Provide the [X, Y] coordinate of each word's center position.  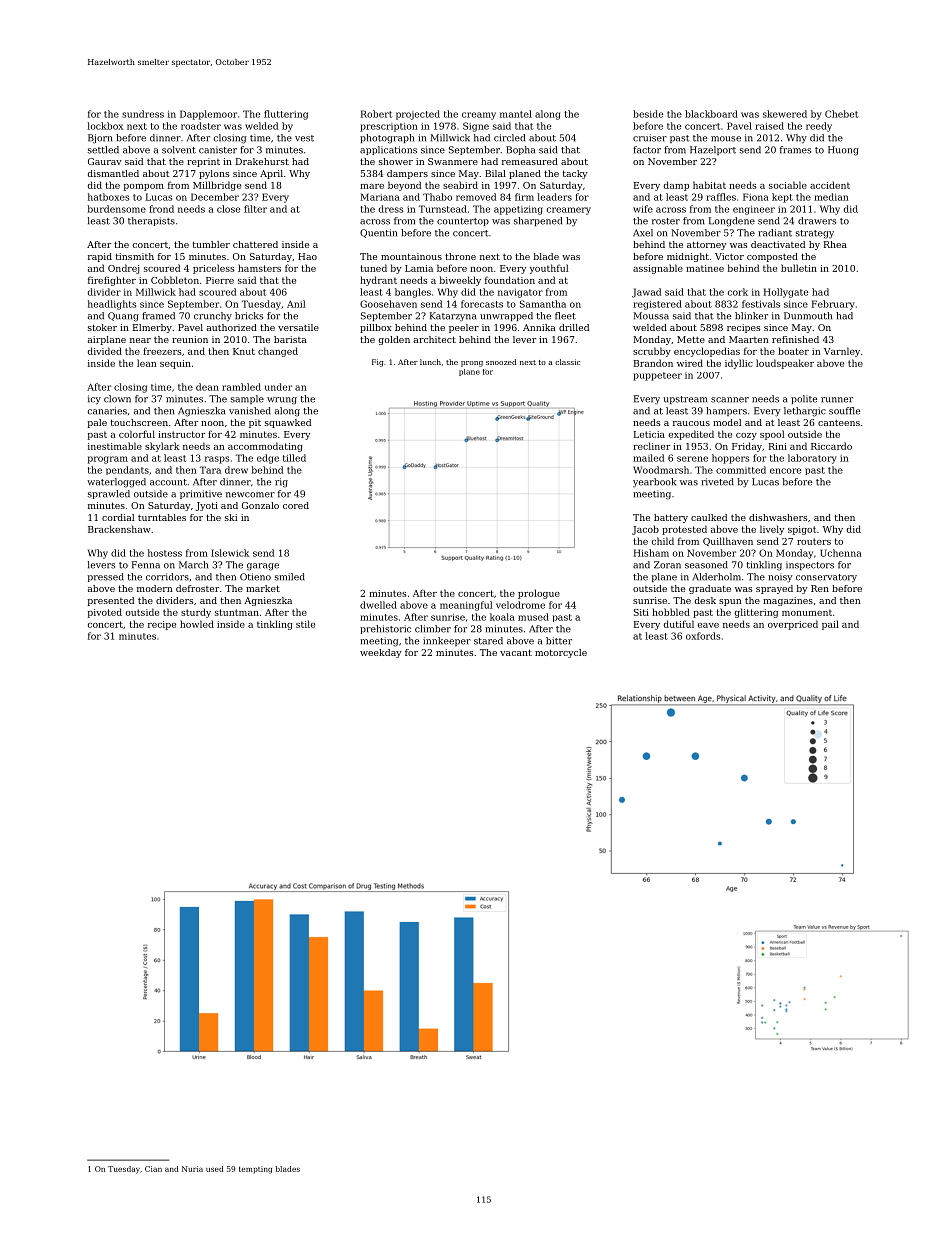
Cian [153, 1169]
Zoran [667, 565]
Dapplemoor [208, 115]
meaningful [466, 606]
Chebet [841, 114]
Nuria [192, 1169]
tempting [255, 1170]
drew [236, 470]
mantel [516, 114]
